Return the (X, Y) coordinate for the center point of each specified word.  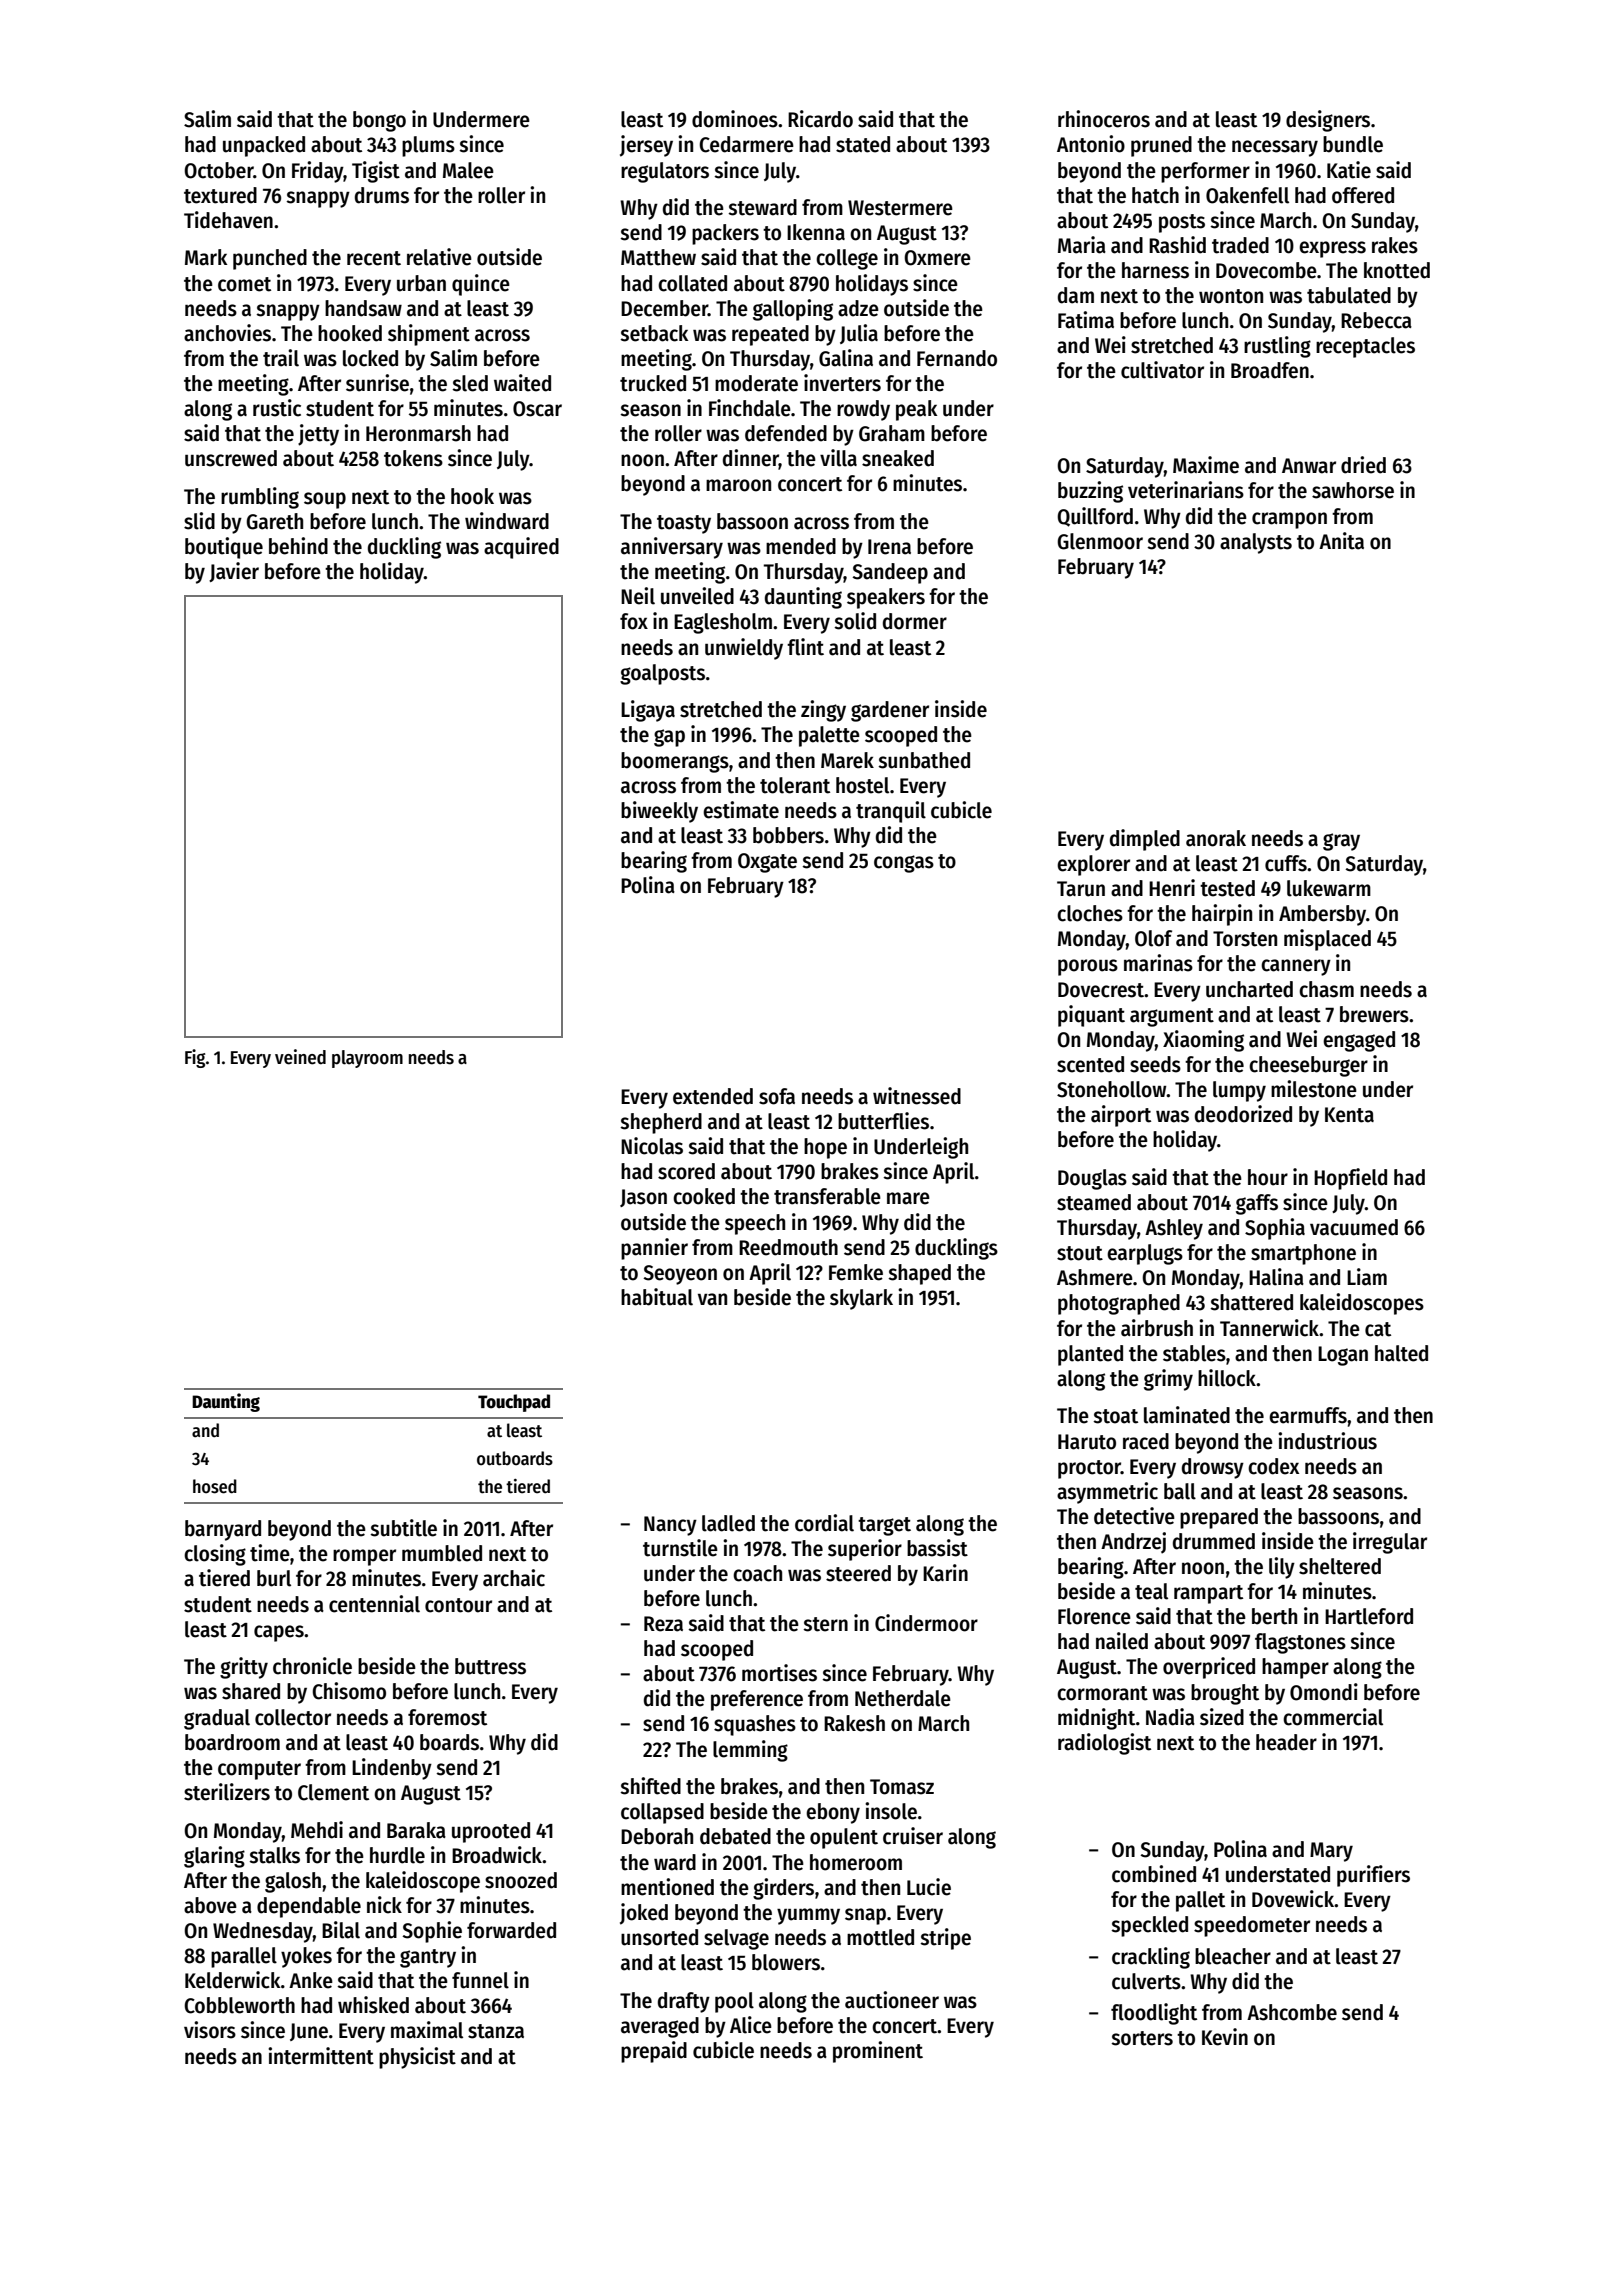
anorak (1216, 838)
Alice (751, 2025)
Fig (195, 1058)
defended (786, 433)
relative (439, 257)
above (210, 1905)
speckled (1149, 1926)
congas (904, 864)
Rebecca (1376, 320)
